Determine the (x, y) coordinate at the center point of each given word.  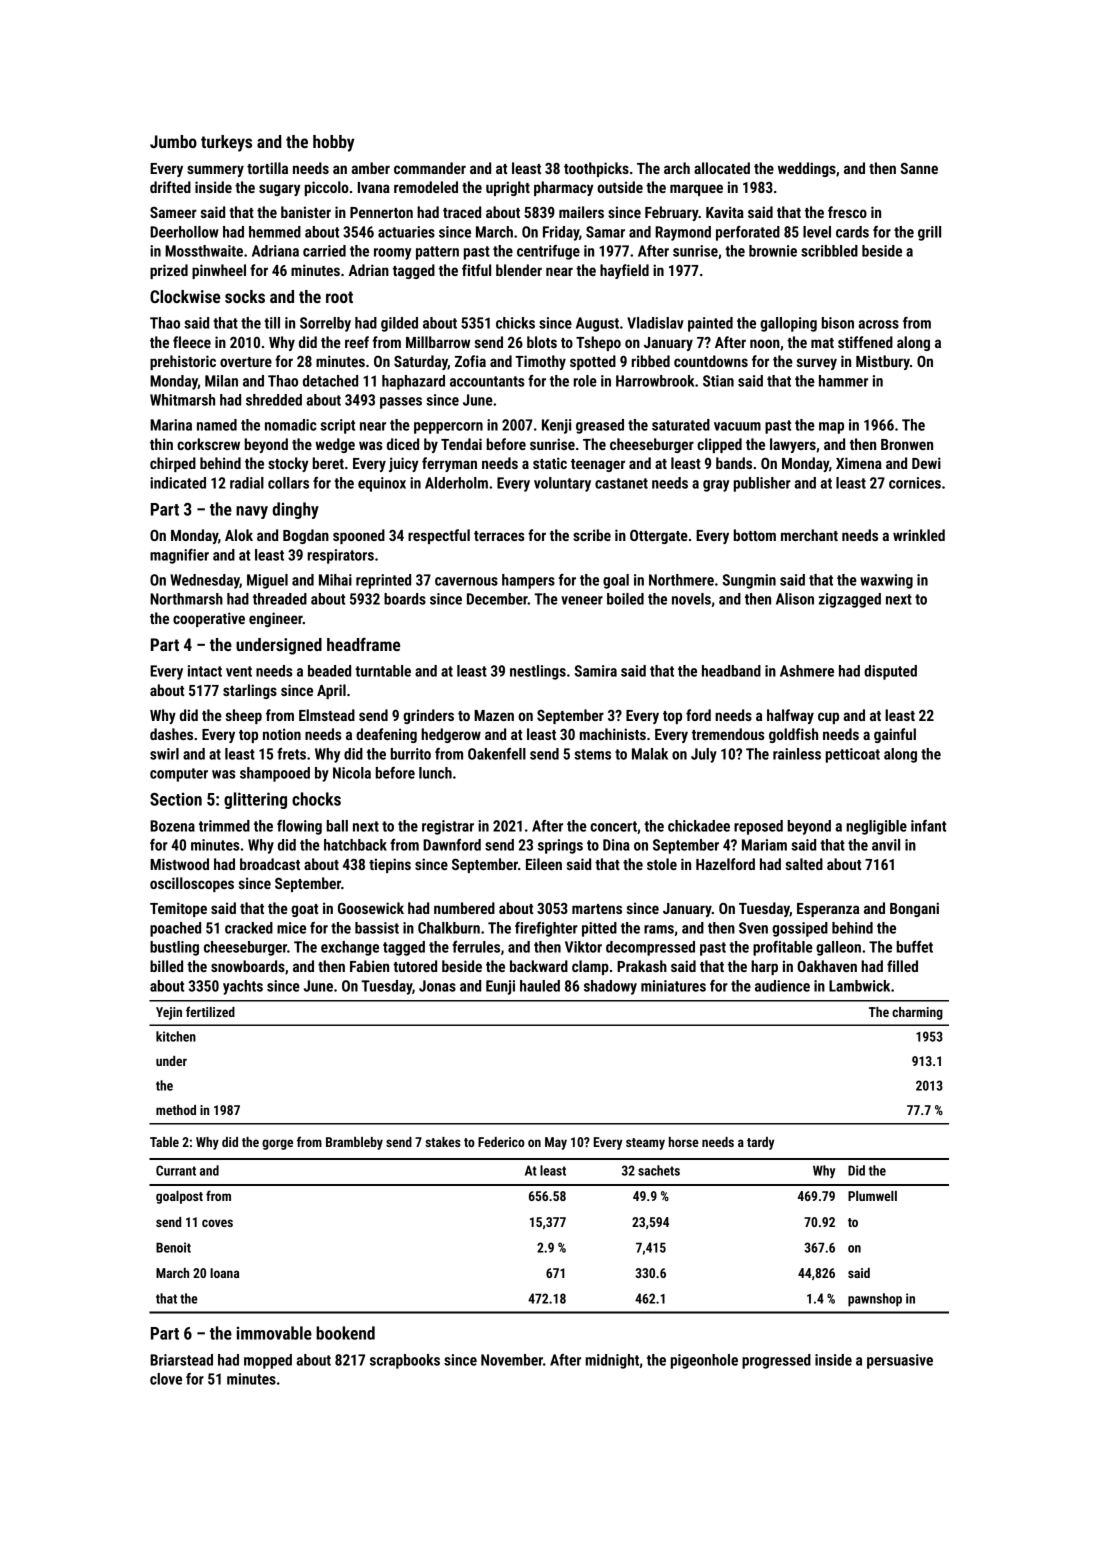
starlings (250, 691)
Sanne (919, 168)
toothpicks (596, 169)
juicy (403, 464)
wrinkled (919, 535)
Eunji (500, 987)
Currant (176, 1170)
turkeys (226, 143)
